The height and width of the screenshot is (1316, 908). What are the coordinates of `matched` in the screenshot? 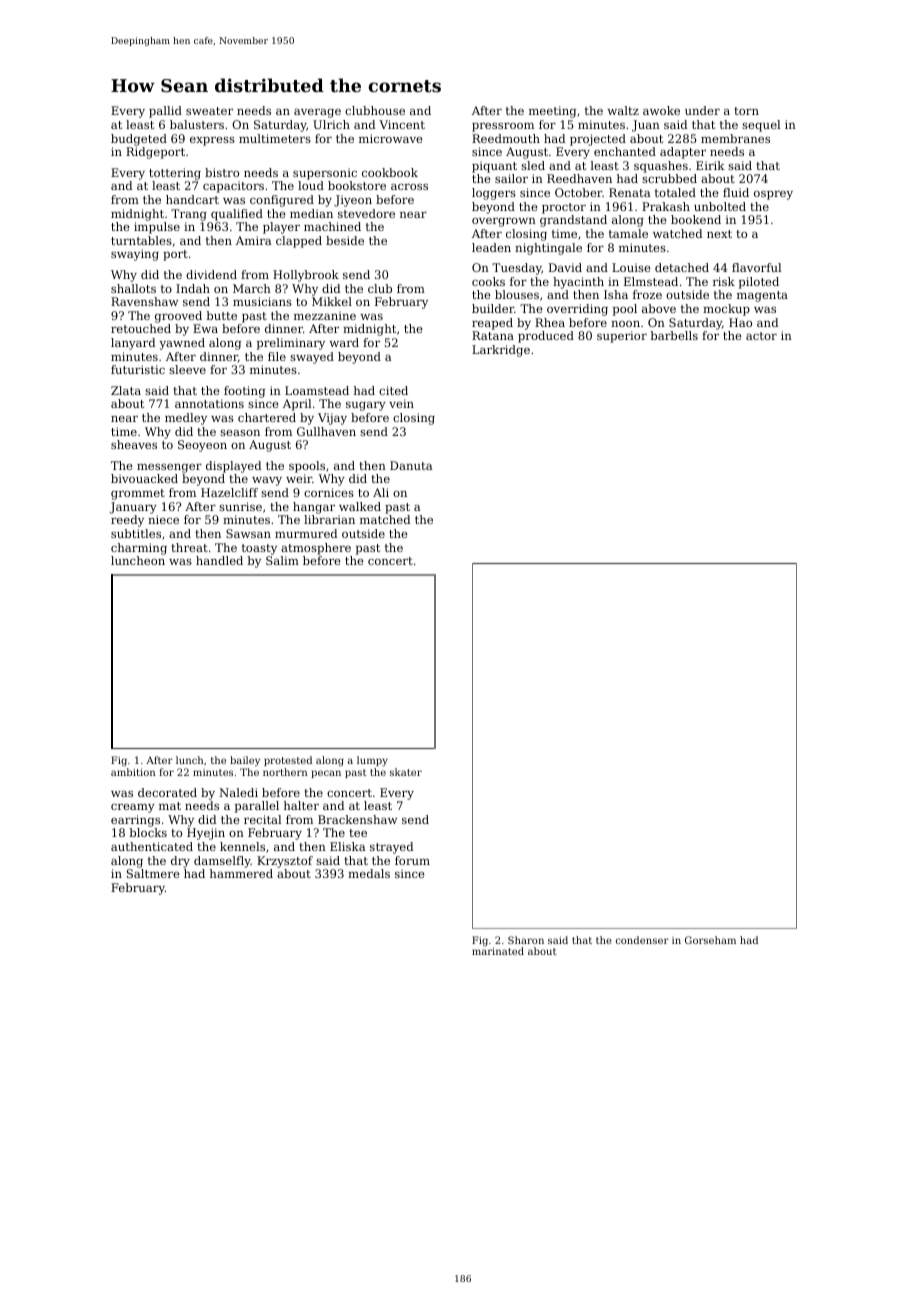 It's located at (385, 519).
